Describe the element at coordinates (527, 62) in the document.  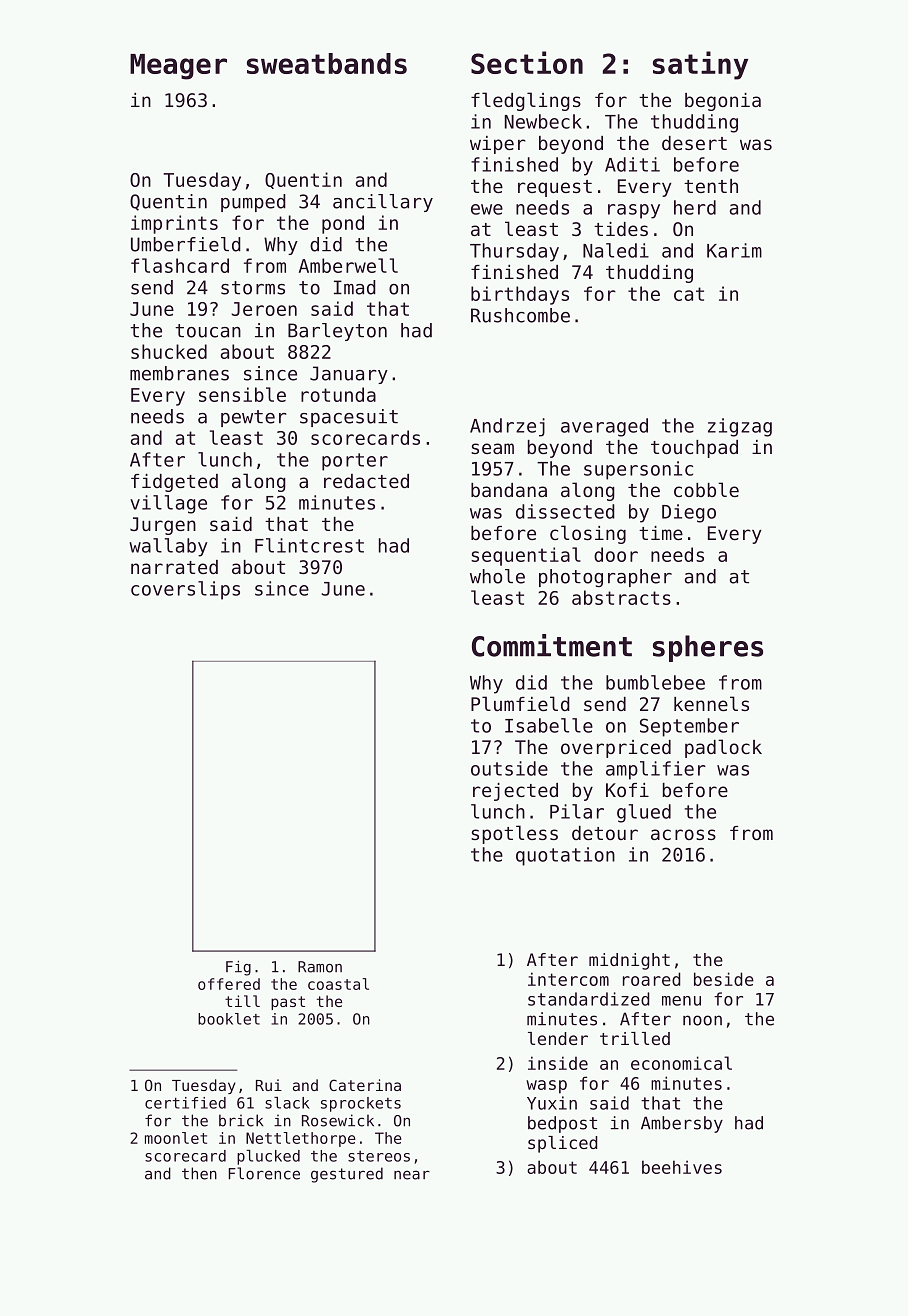
I see `Section` at that location.
